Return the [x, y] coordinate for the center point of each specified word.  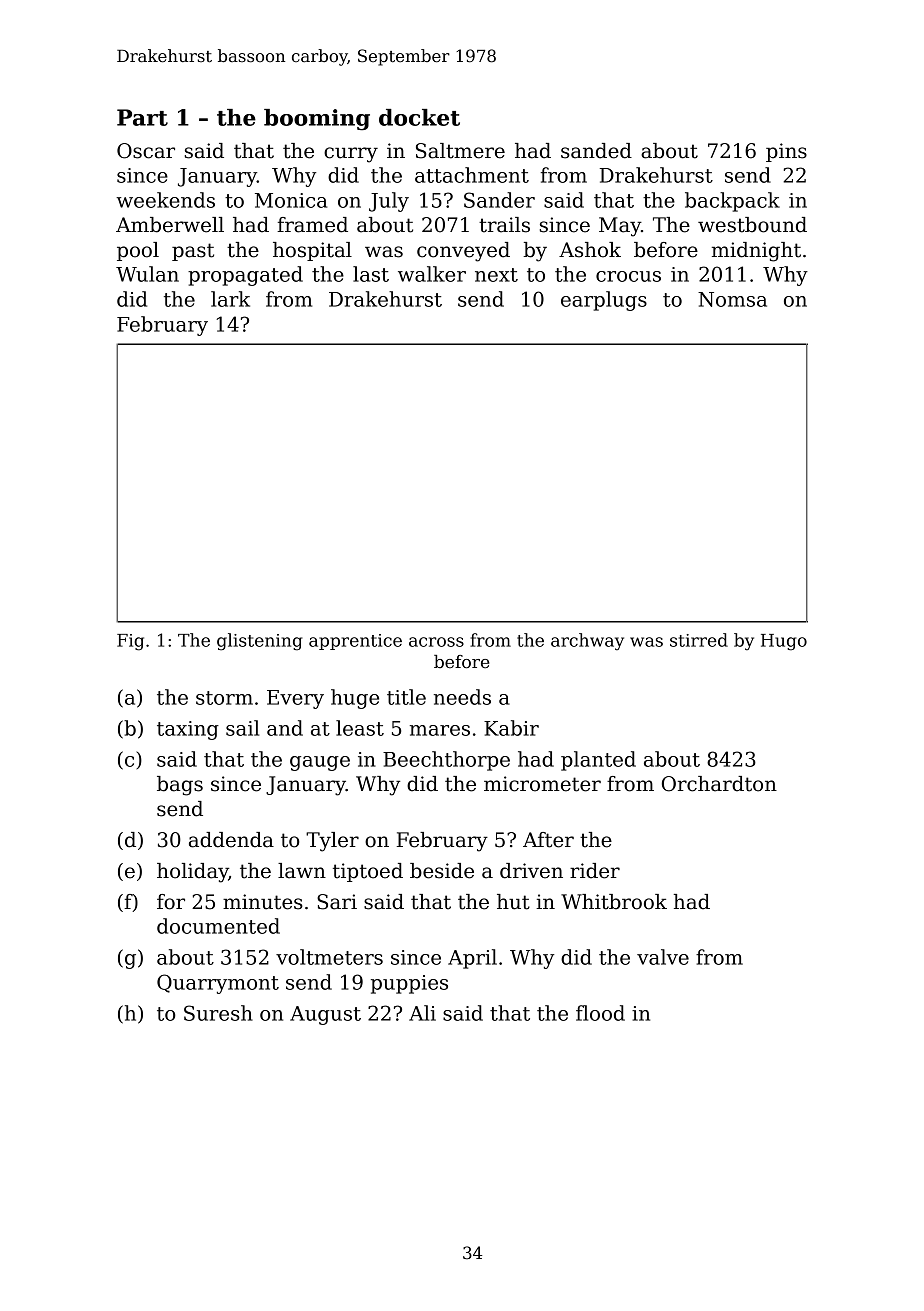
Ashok [590, 250]
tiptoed [368, 872]
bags [180, 786]
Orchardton [719, 784]
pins [786, 152]
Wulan [147, 274]
